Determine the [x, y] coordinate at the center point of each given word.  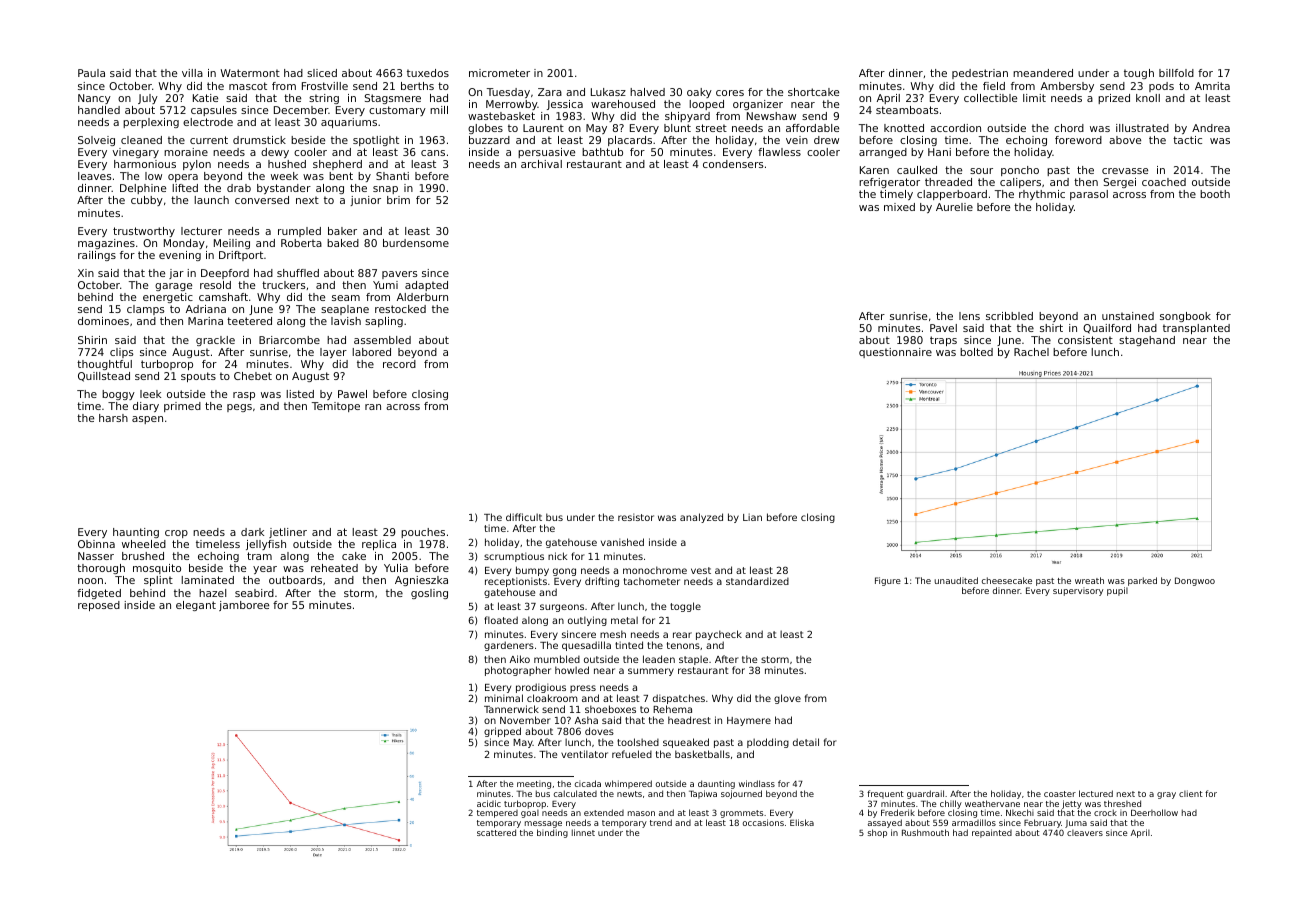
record [399, 364]
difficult [524, 517]
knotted [904, 128]
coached [1164, 182]
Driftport [241, 256]
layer [333, 353]
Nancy [94, 99]
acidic [489, 803]
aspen [147, 420]
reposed [99, 606]
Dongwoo [1195, 581]
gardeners [509, 646]
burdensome [416, 243]
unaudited [956, 580]
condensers [733, 164]
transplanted [1196, 329]
